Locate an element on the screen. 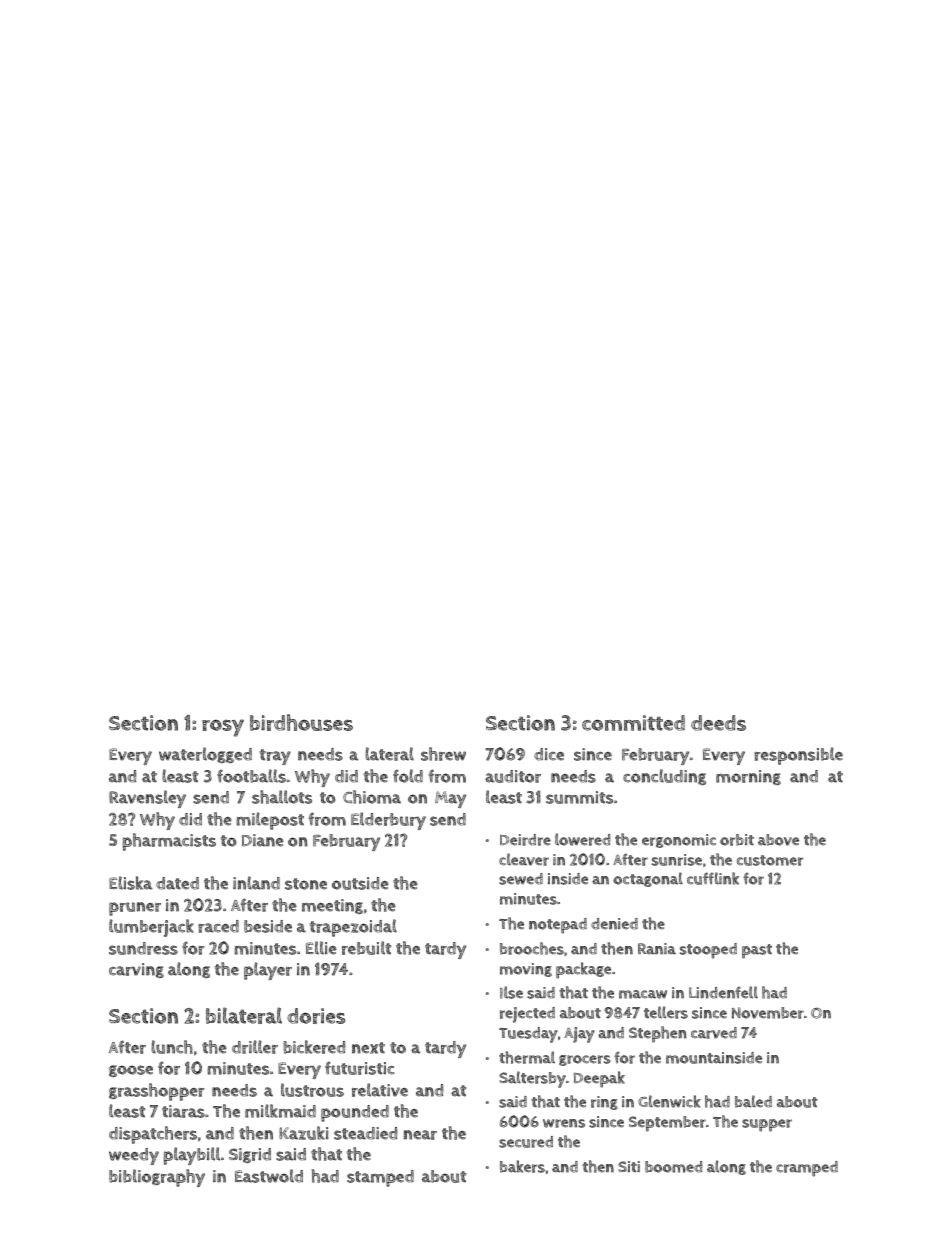 The image size is (952, 1233). Diane is located at coordinates (263, 840).
